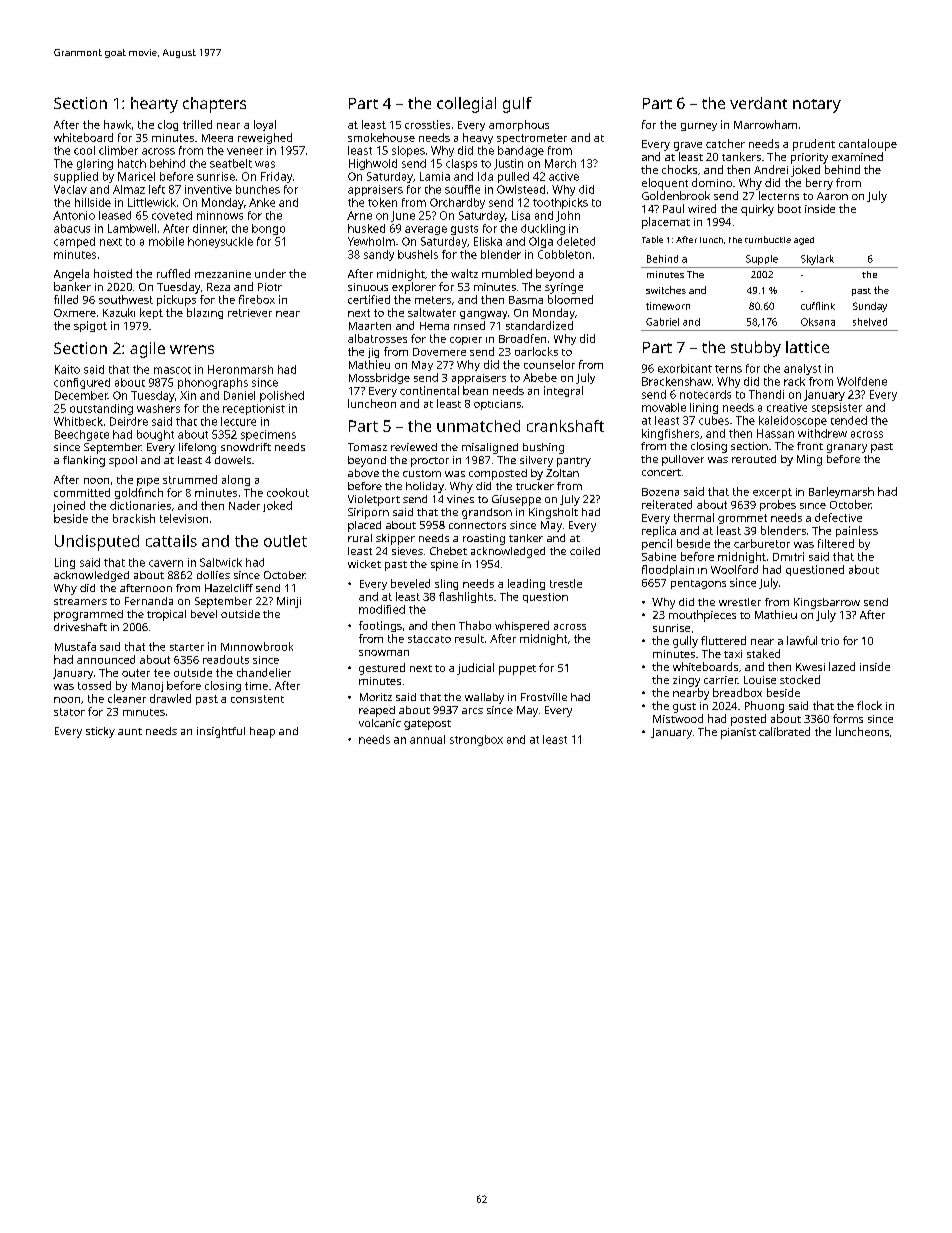 The width and height of the screenshot is (952, 1233). I want to click on agile, so click(147, 350).
